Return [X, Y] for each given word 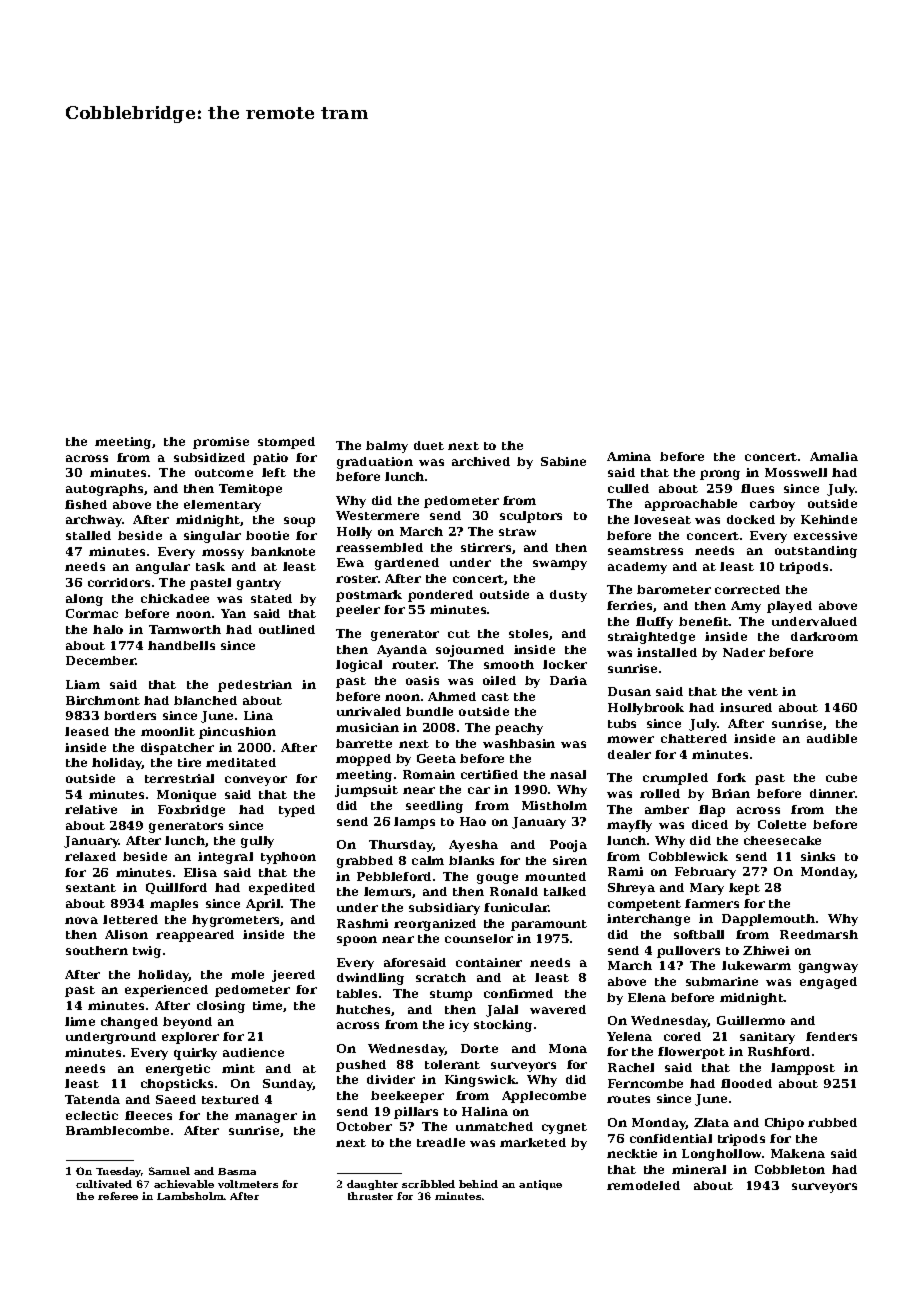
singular [212, 537]
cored [682, 1036]
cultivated [104, 1184]
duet [429, 445]
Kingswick [480, 1081]
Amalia [834, 456]
